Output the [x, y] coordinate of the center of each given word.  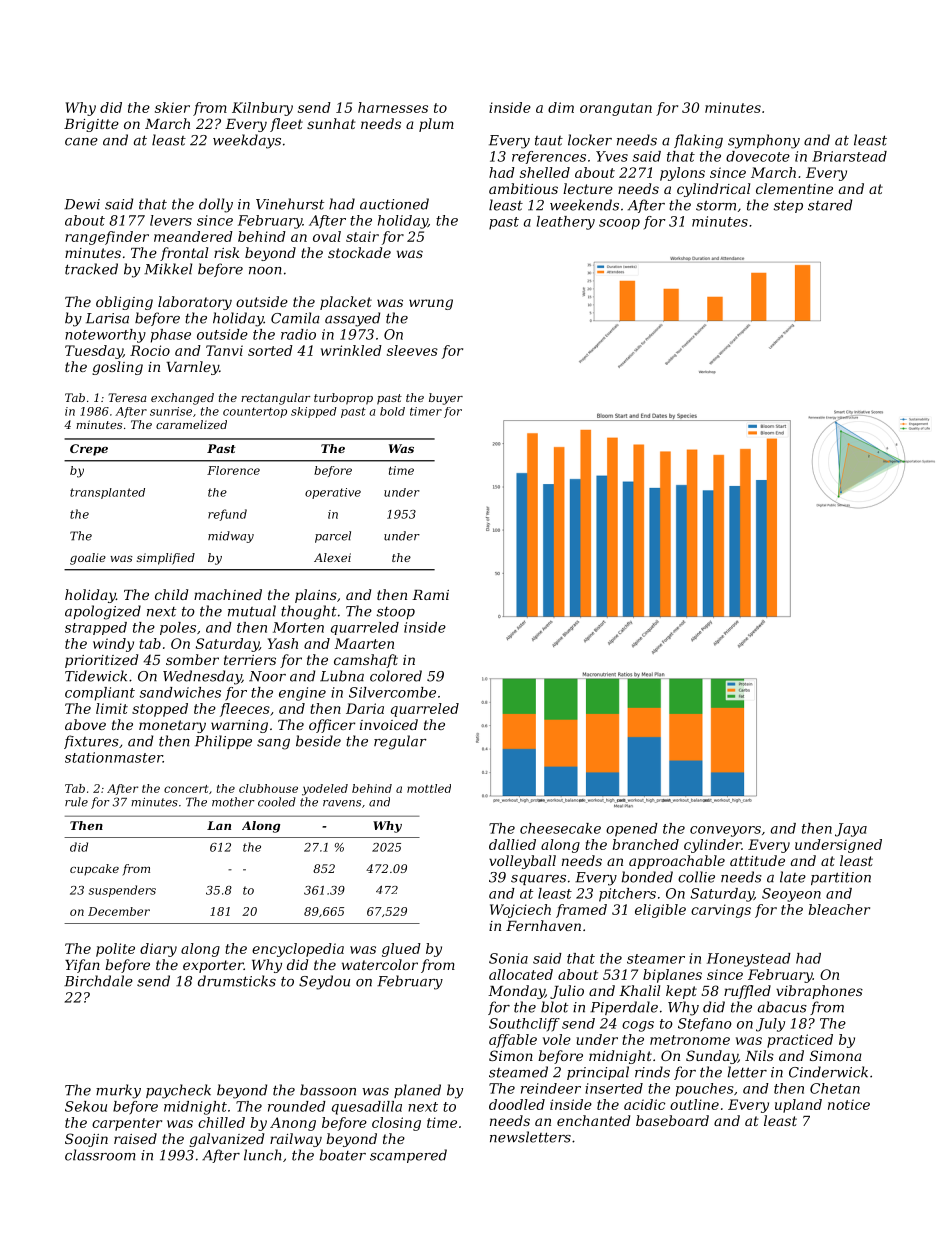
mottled [429, 788]
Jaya [851, 830]
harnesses [393, 107]
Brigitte [91, 125]
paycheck [178, 1091]
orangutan [616, 109]
